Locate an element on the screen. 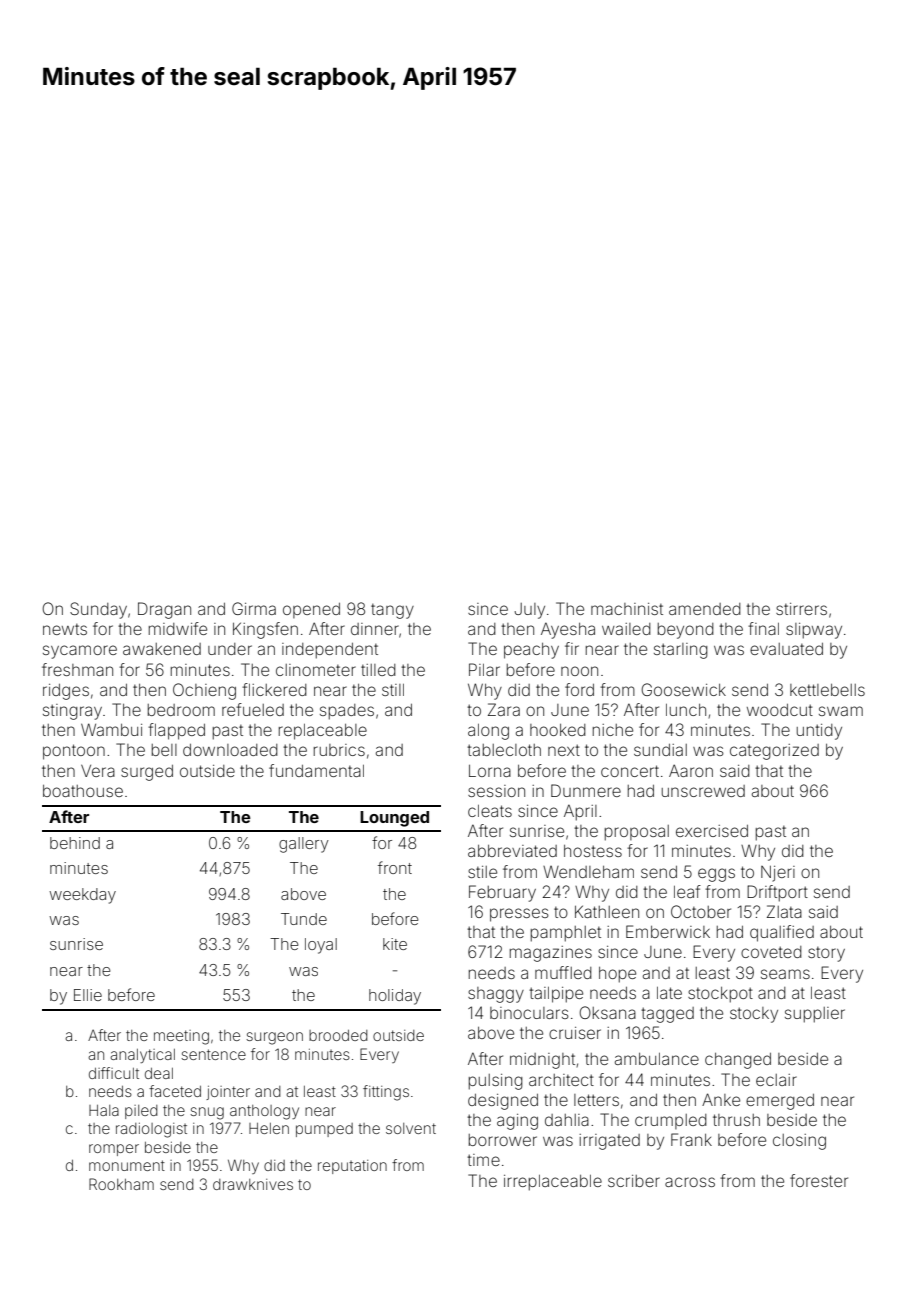  Rookham is located at coordinates (121, 1184).
